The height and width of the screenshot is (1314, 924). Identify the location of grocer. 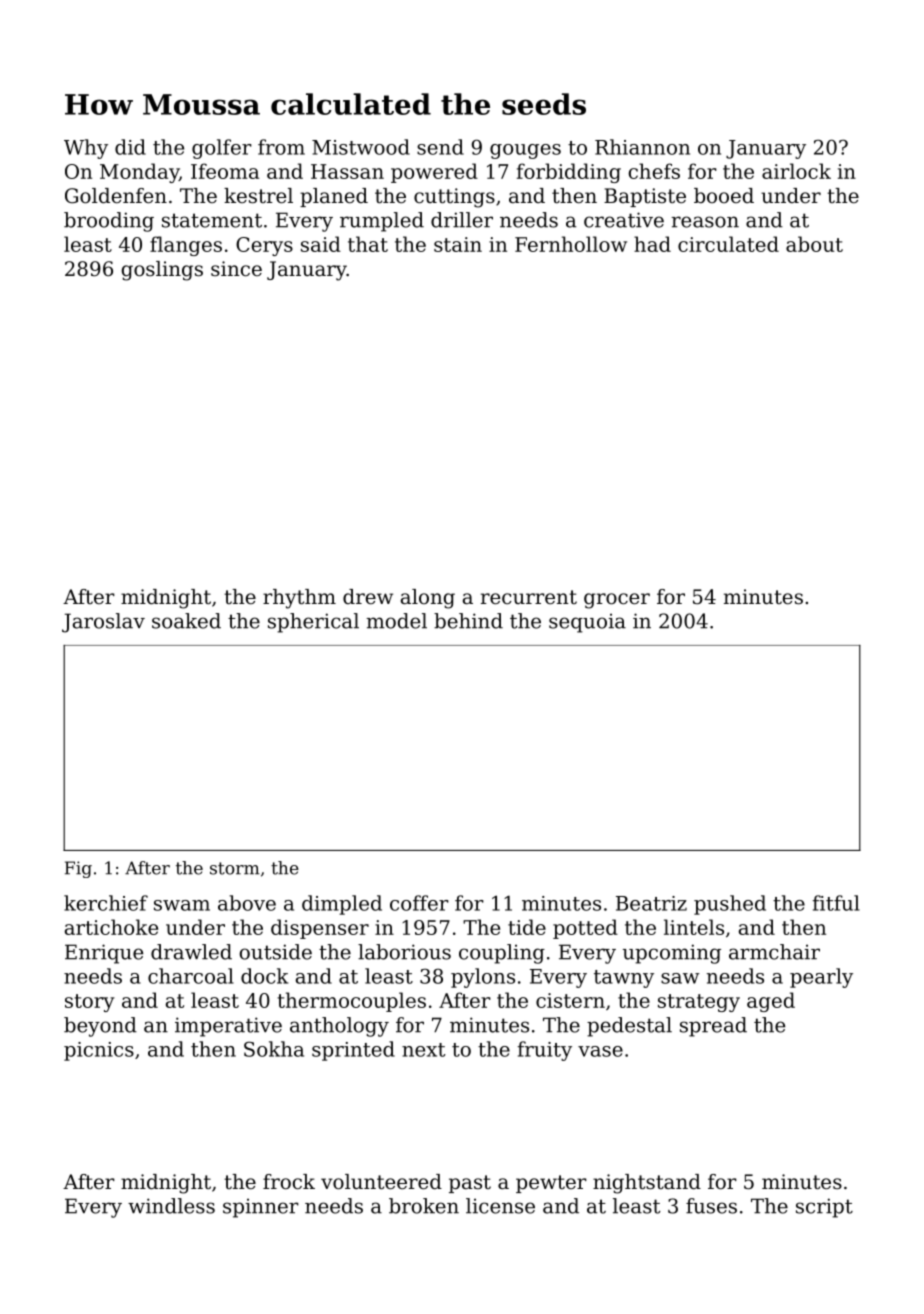
(617, 601).
